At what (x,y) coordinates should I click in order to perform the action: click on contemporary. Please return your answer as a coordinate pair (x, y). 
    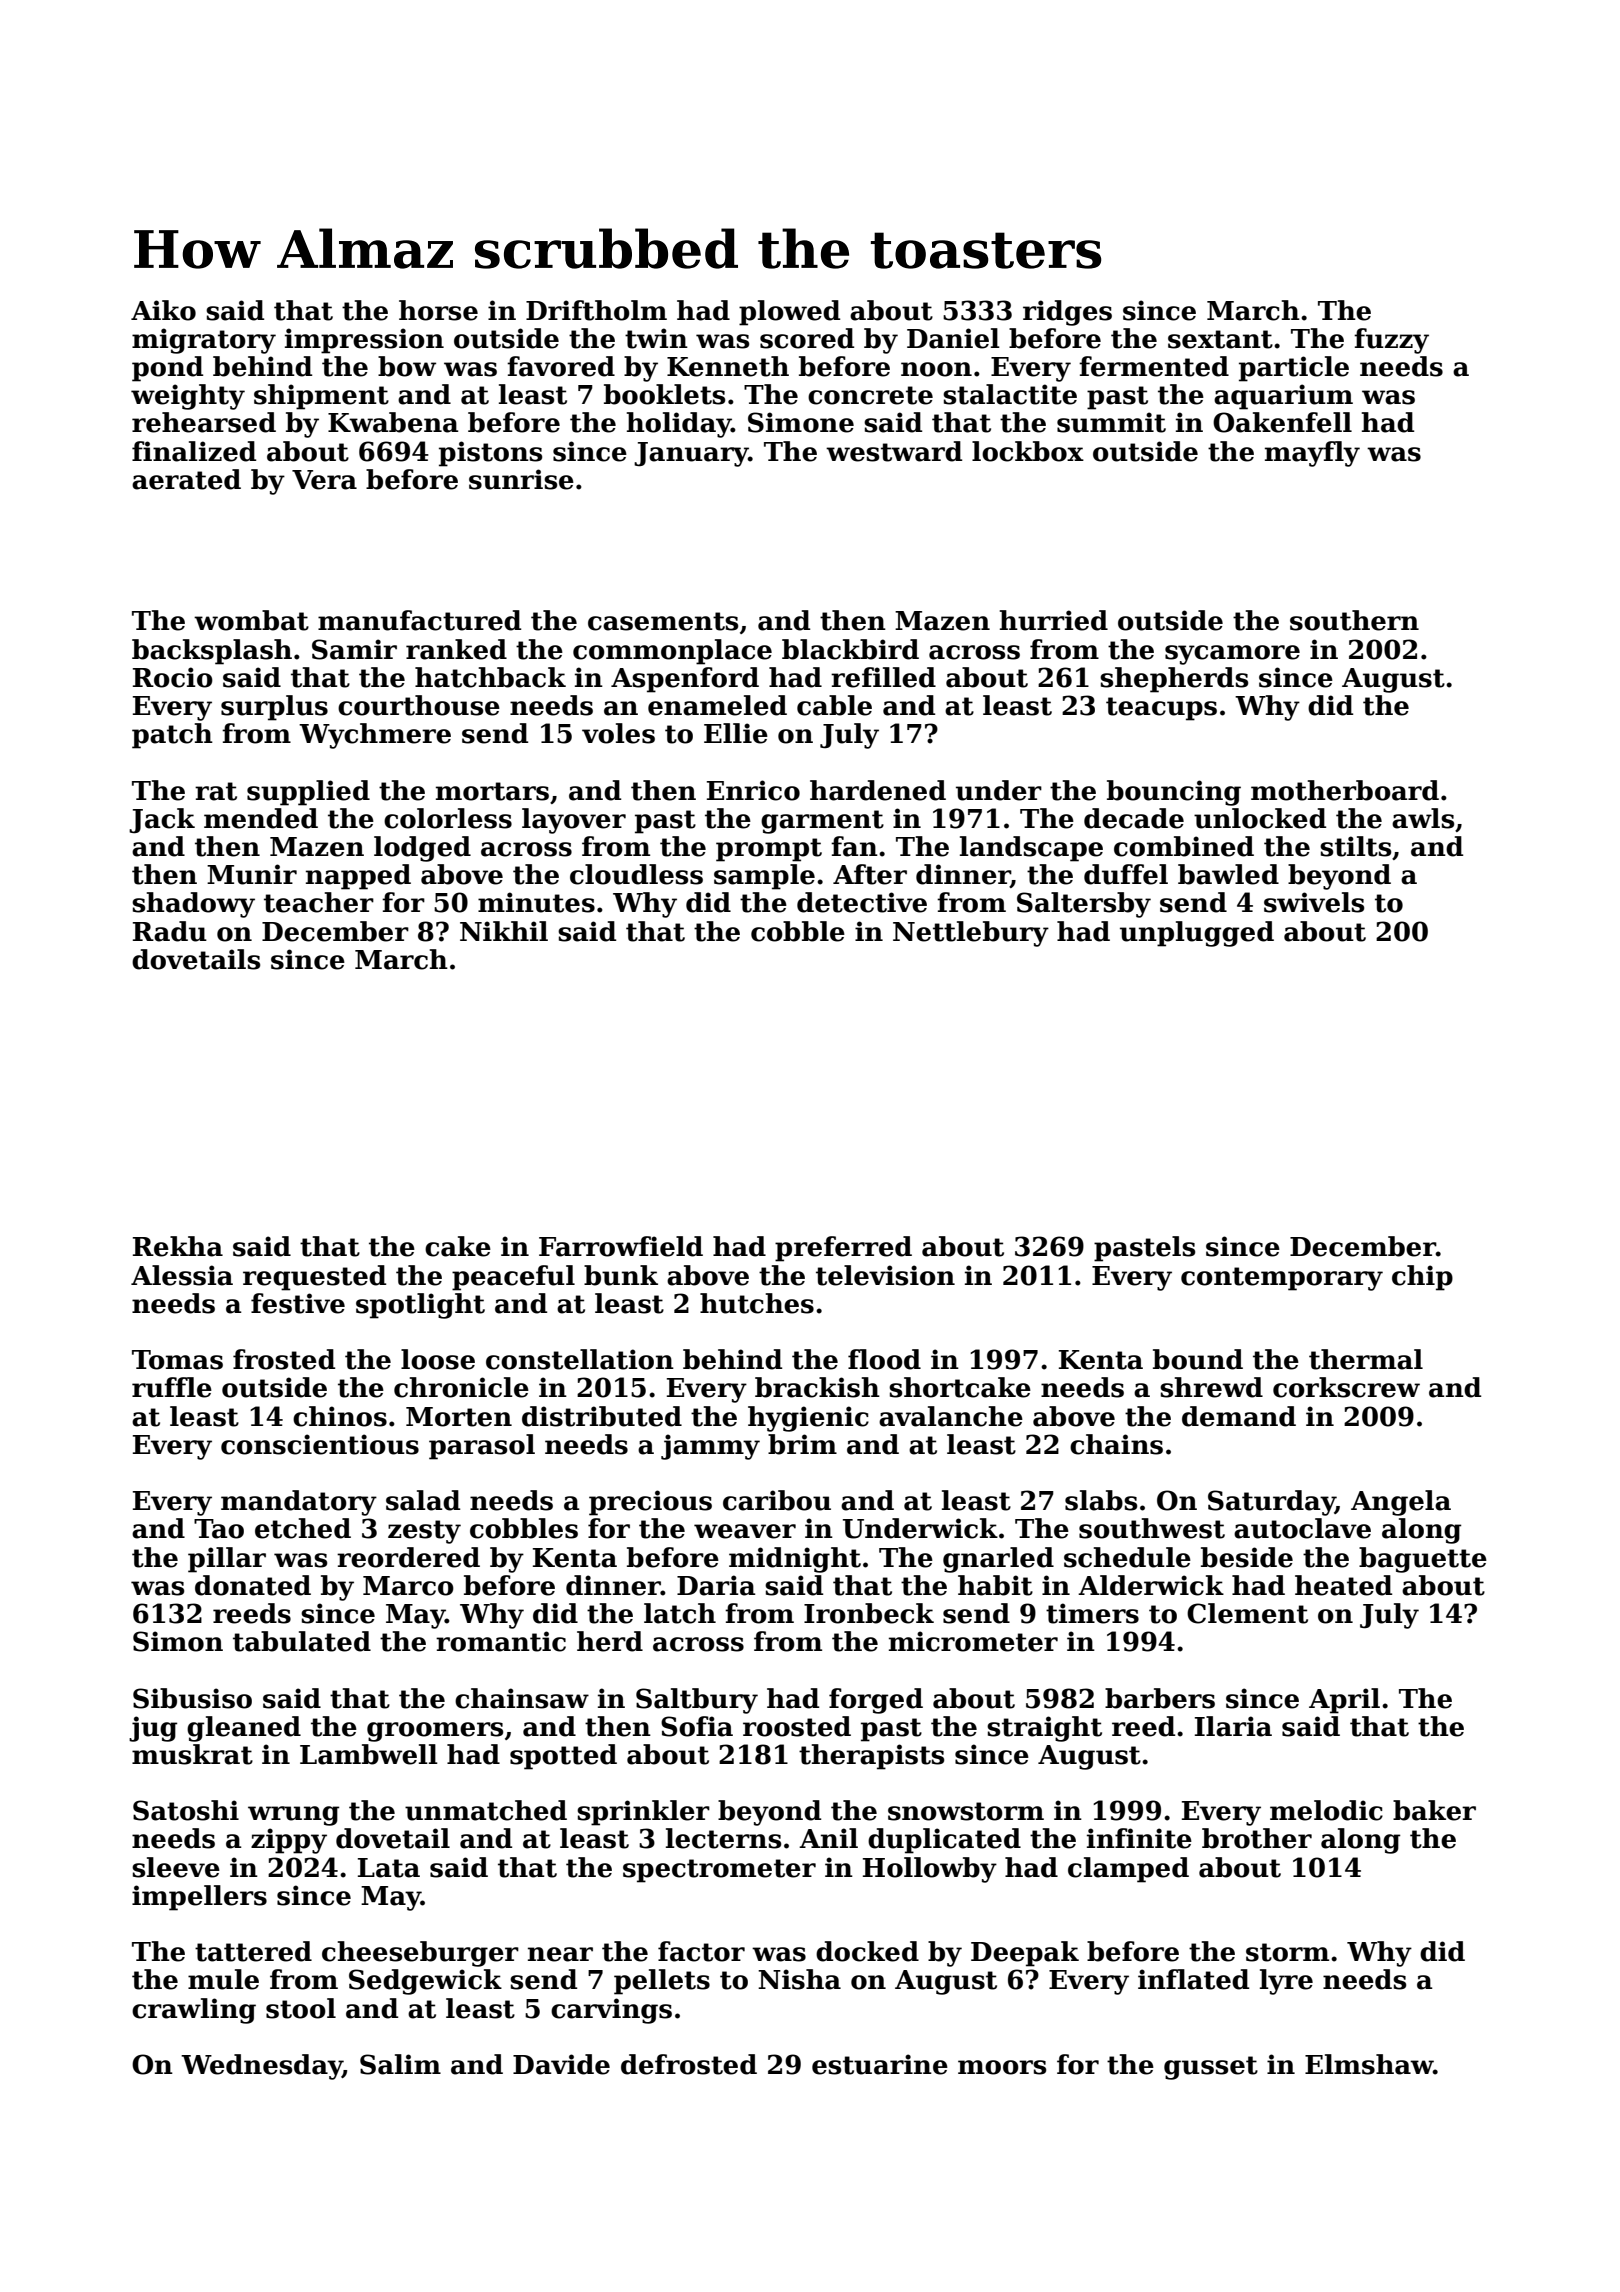
    Looking at the image, I should click on (1282, 1279).
